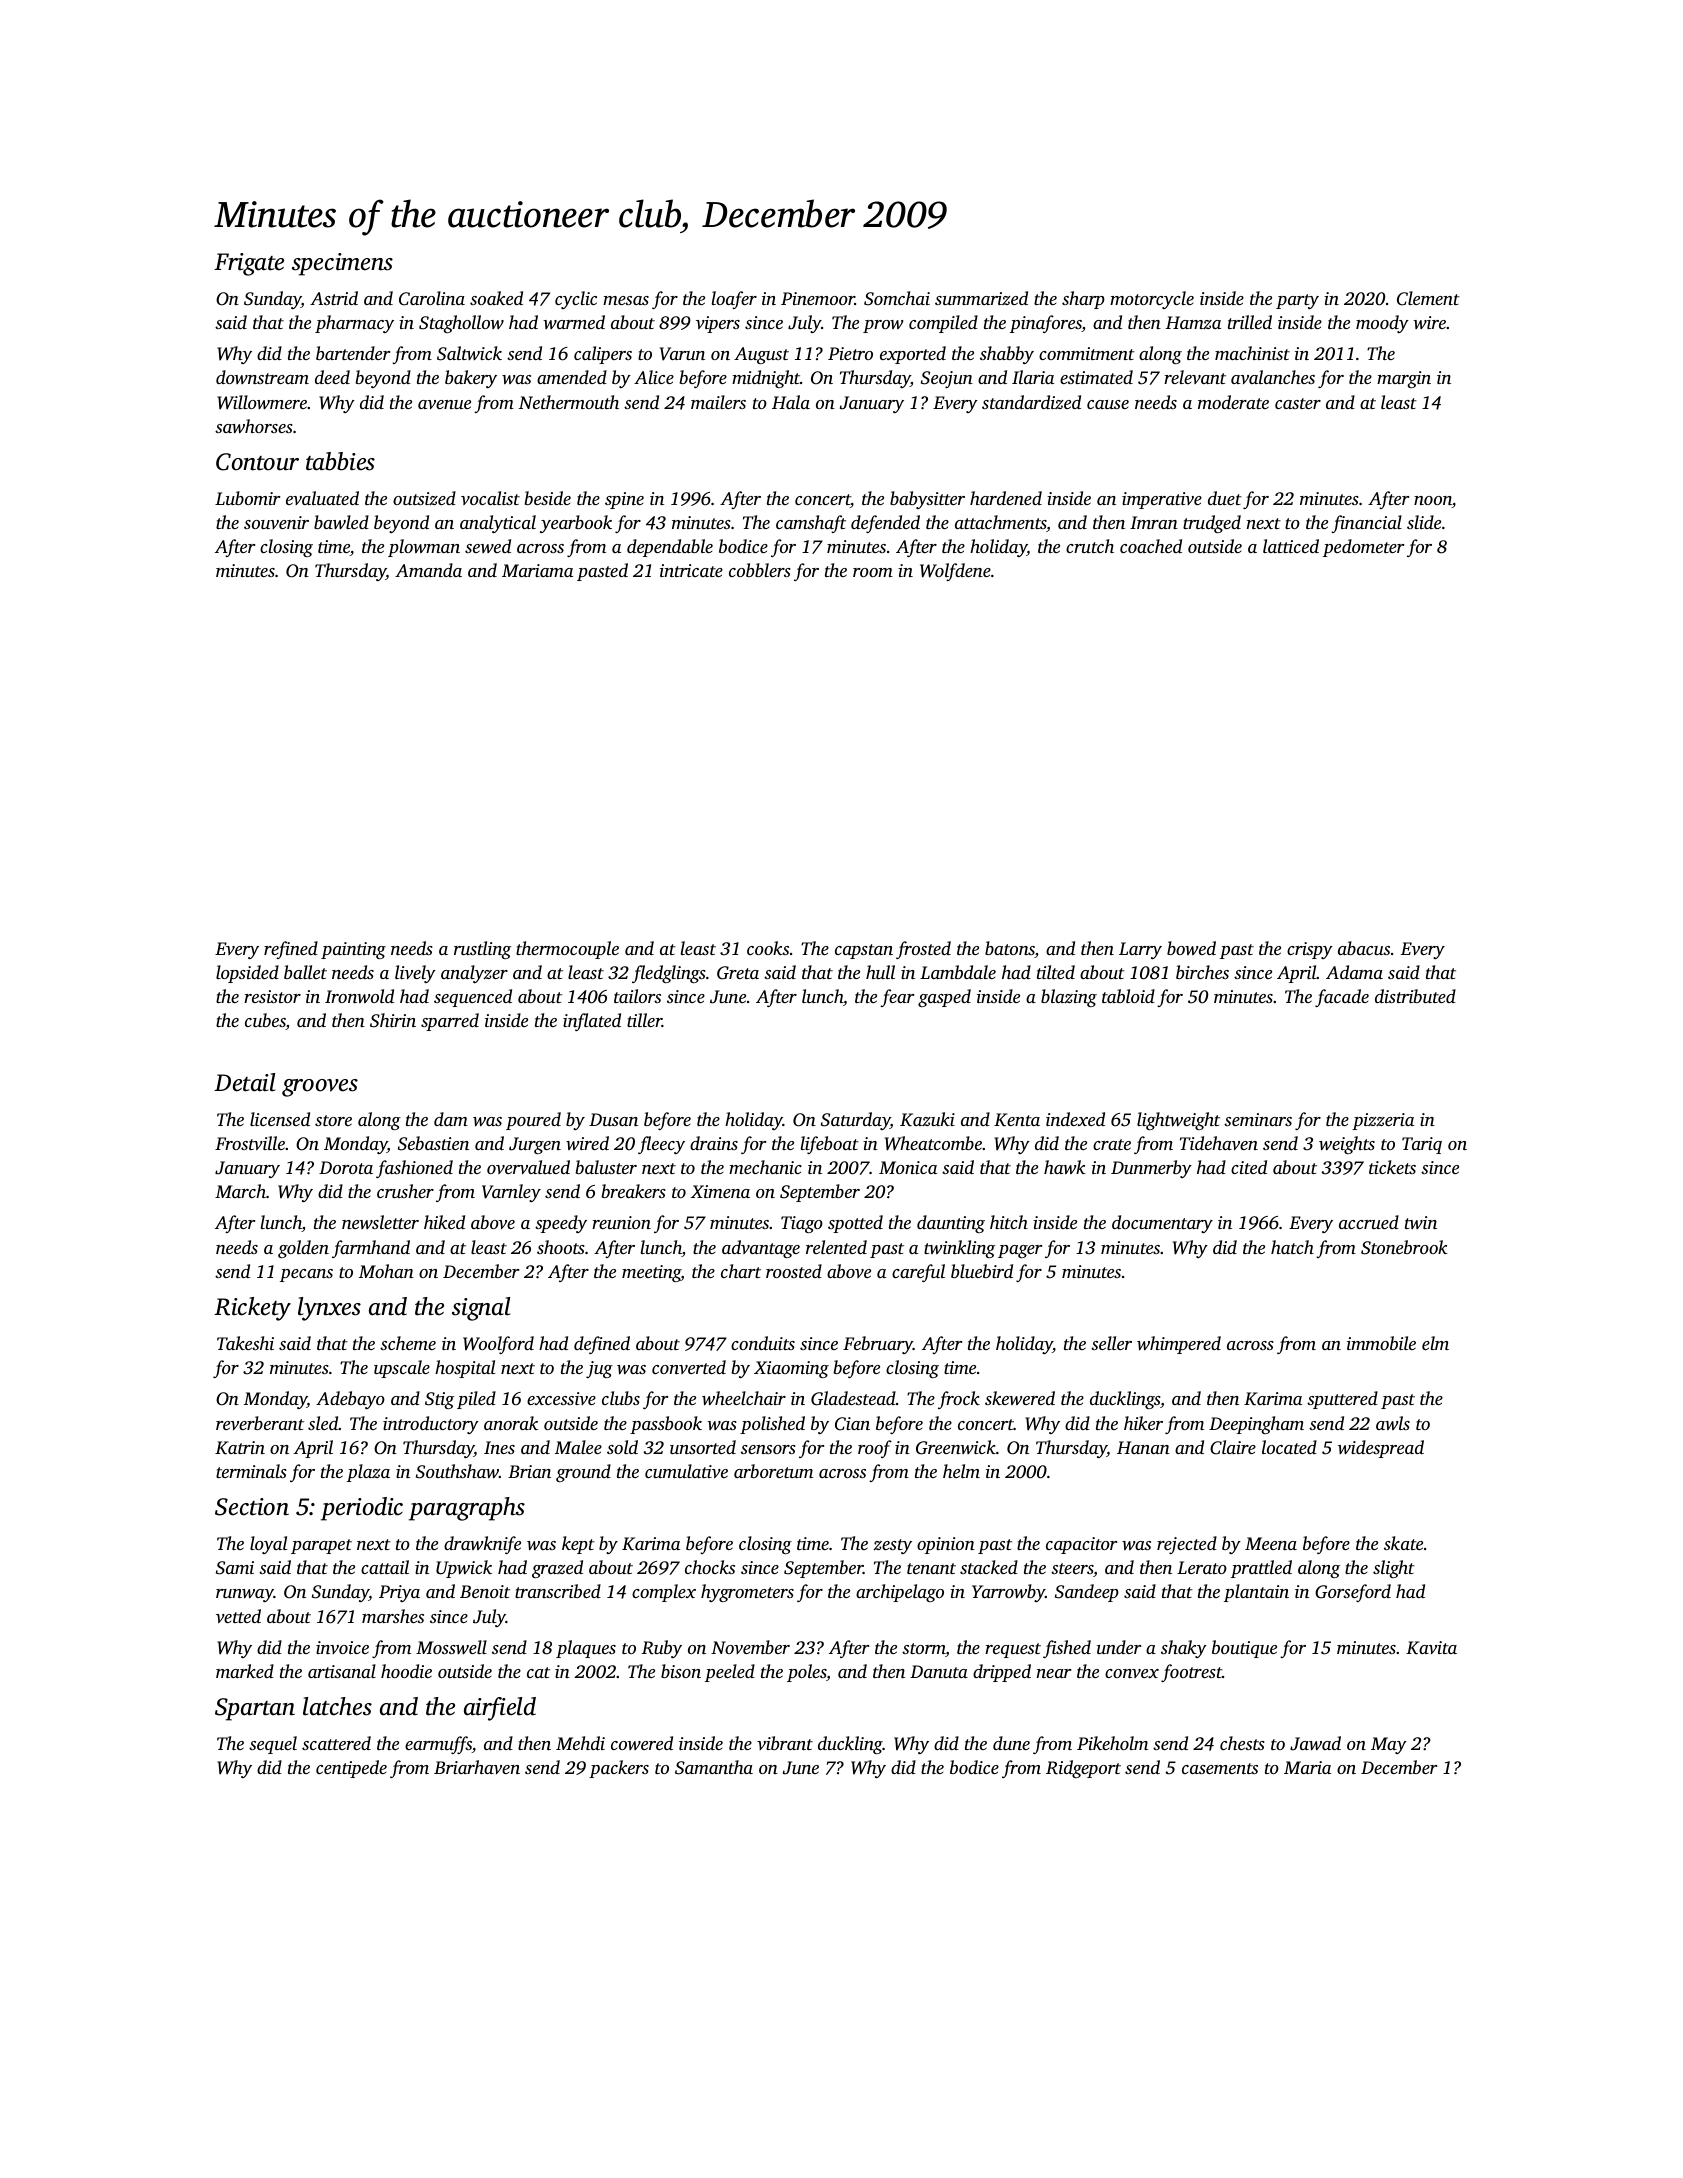 The width and height of the document is (1683, 2178). What do you see at coordinates (341, 522) in the document?
I see `bawled` at bounding box center [341, 522].
